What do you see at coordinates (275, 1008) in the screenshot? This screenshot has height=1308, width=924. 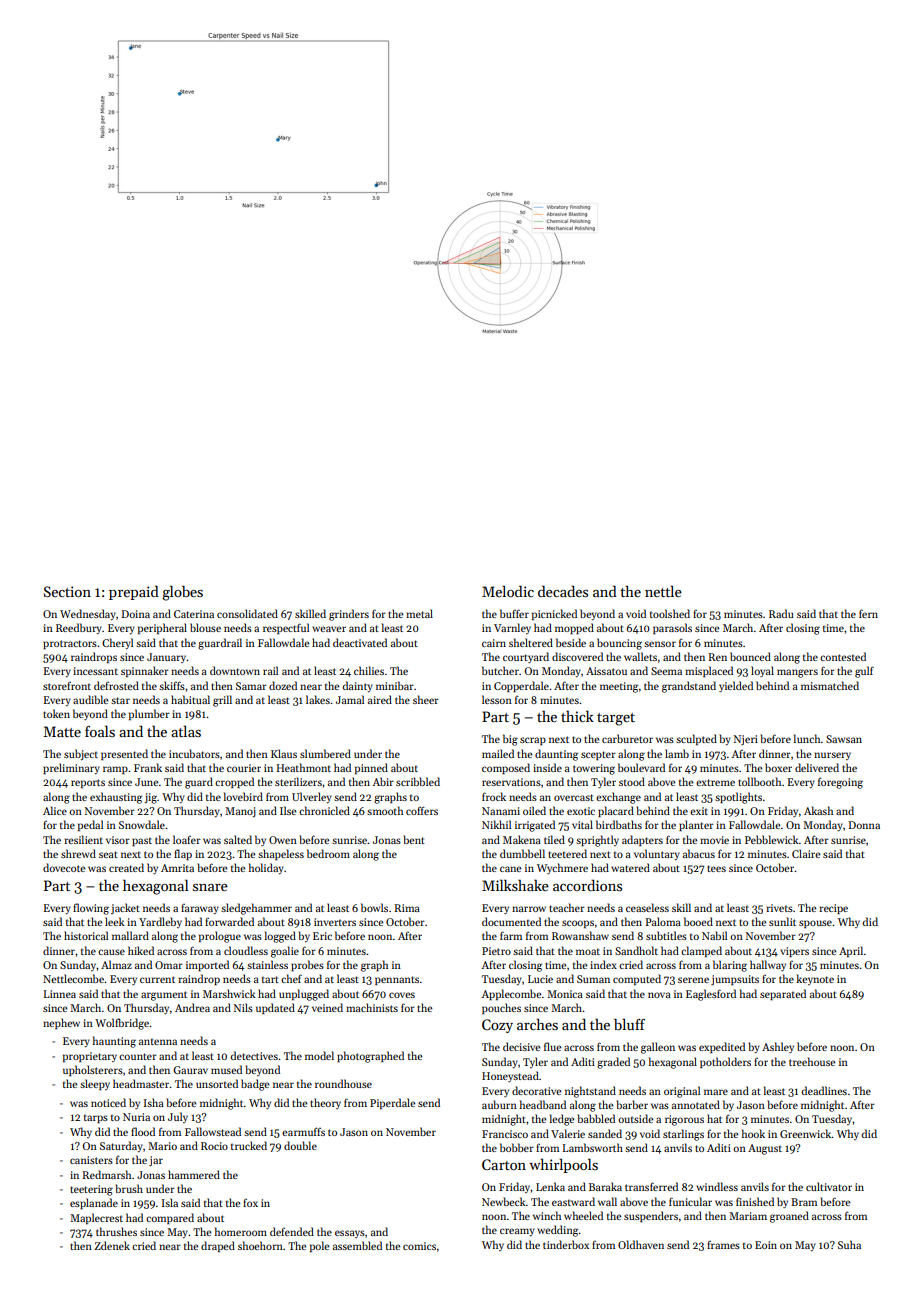 I see `updated` at bounding box center [275, 1008].
